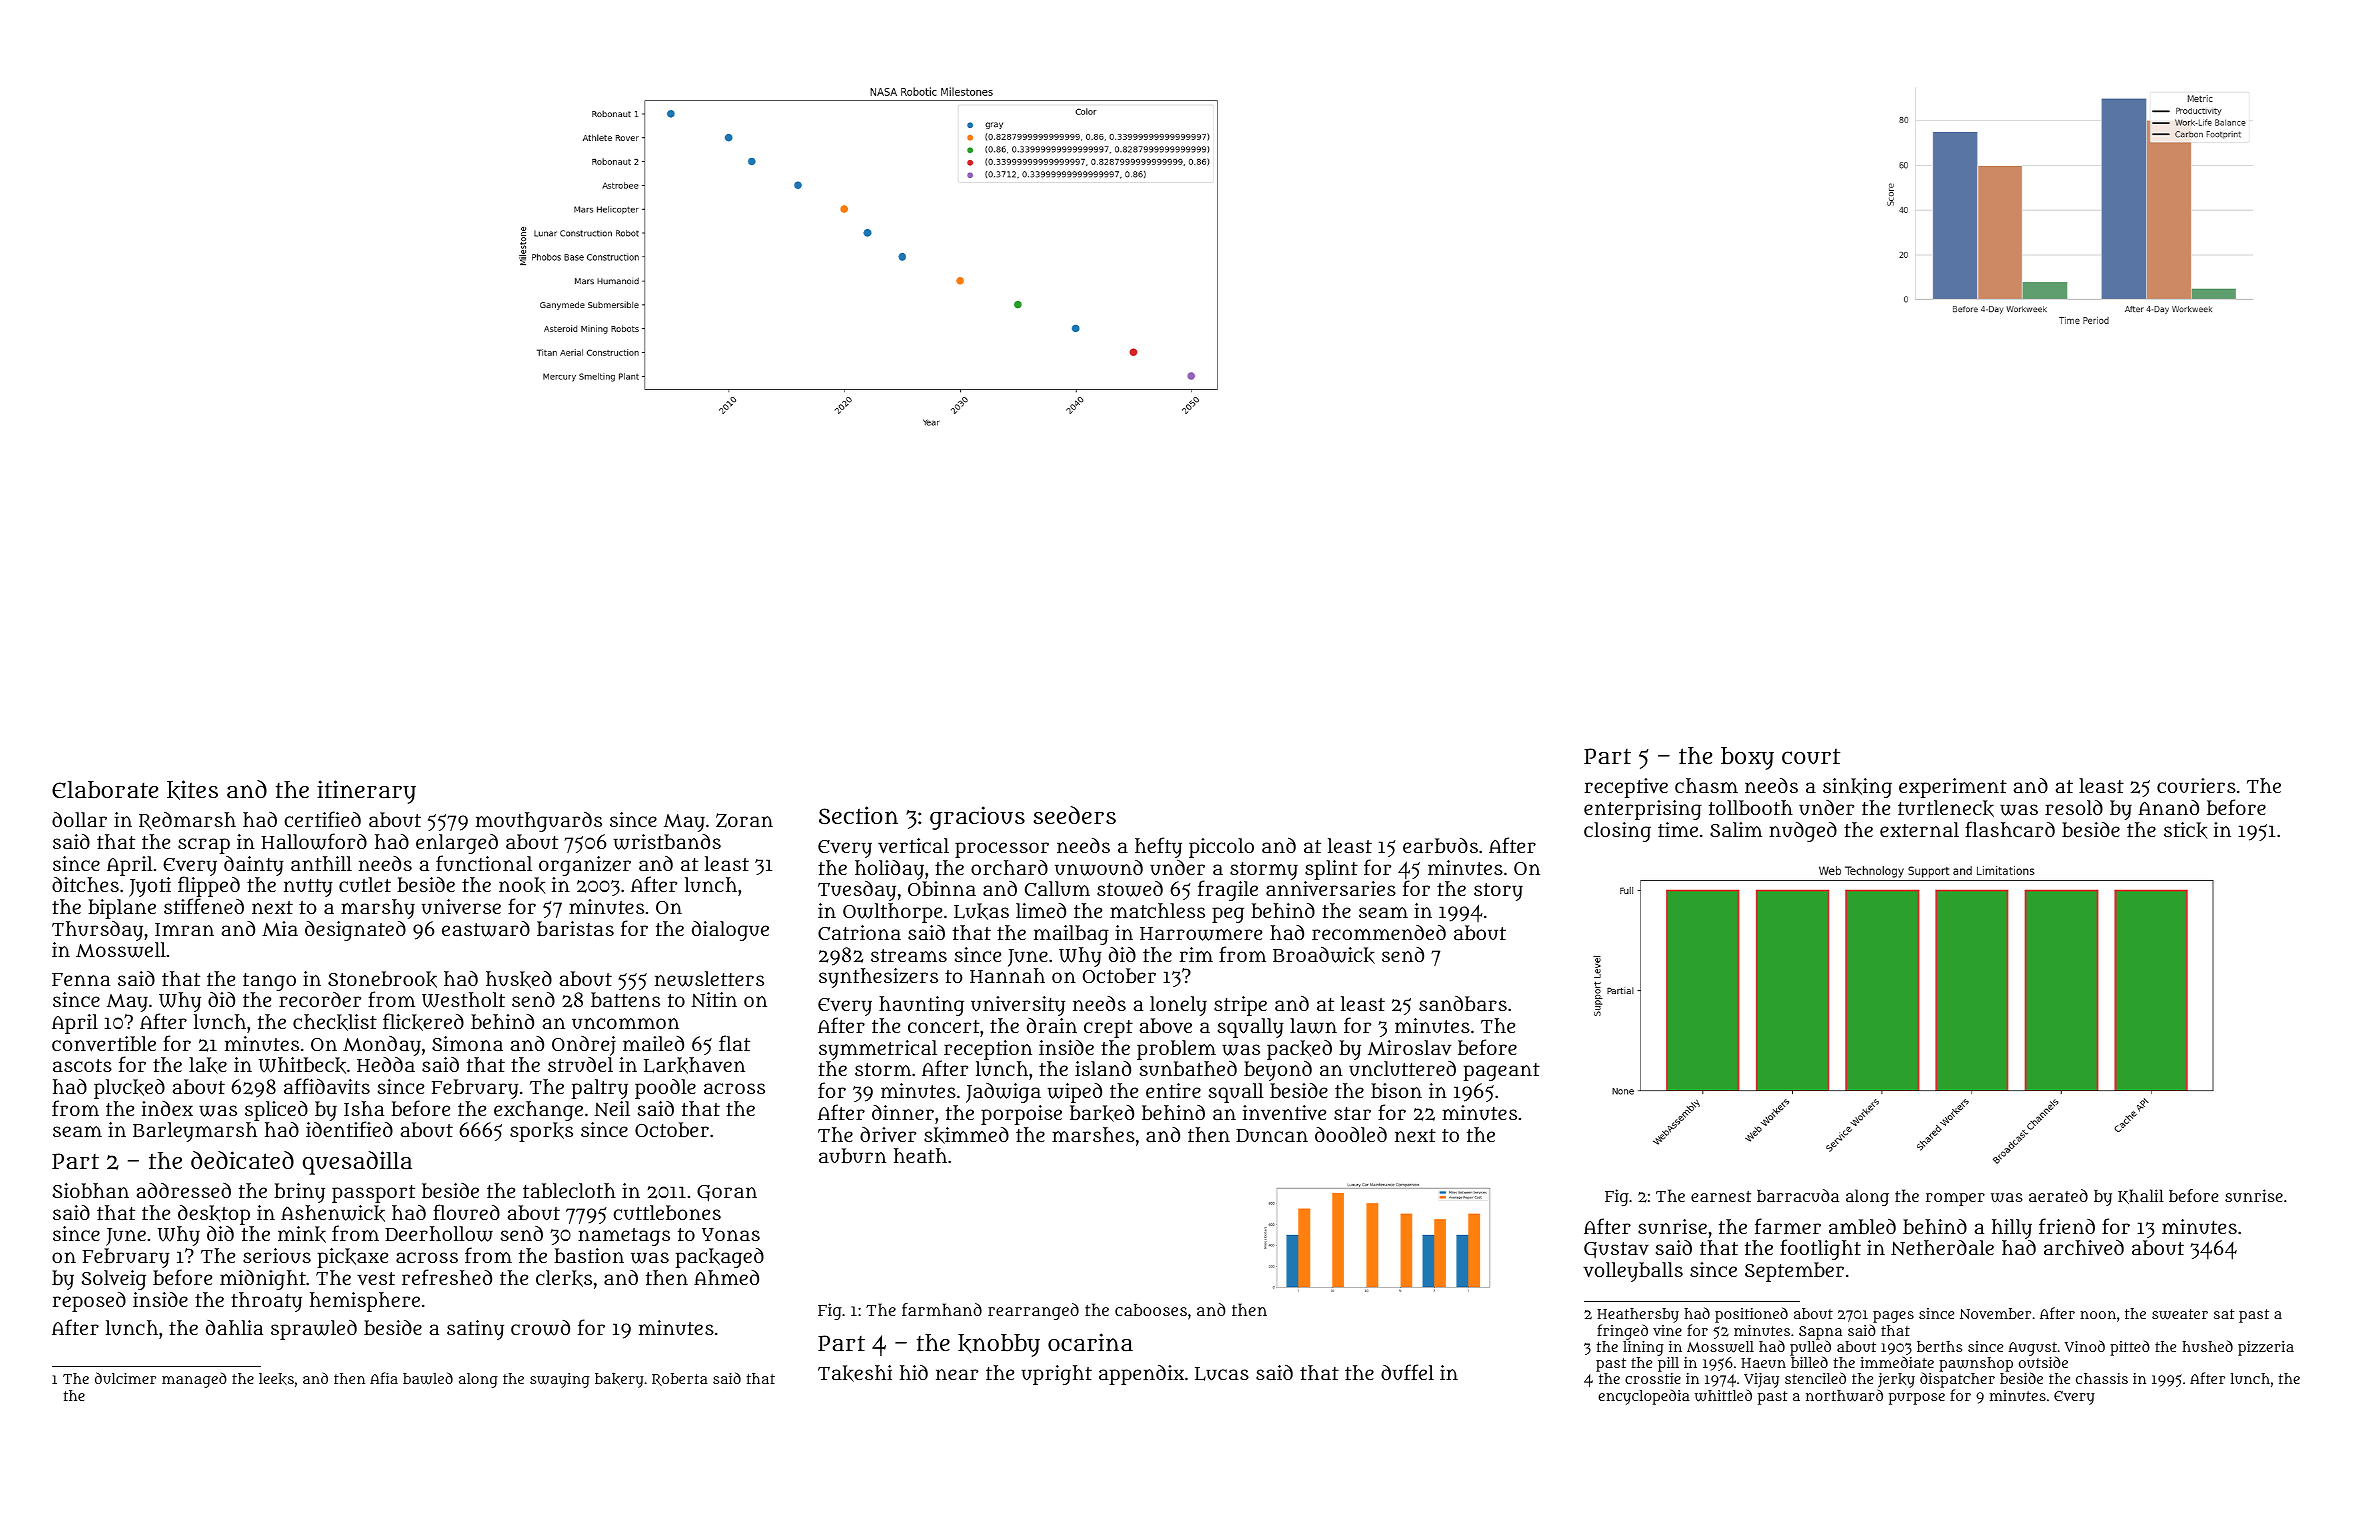 The image size is (2360, 1527). I want to click on itinerary, so click(366, 792).
